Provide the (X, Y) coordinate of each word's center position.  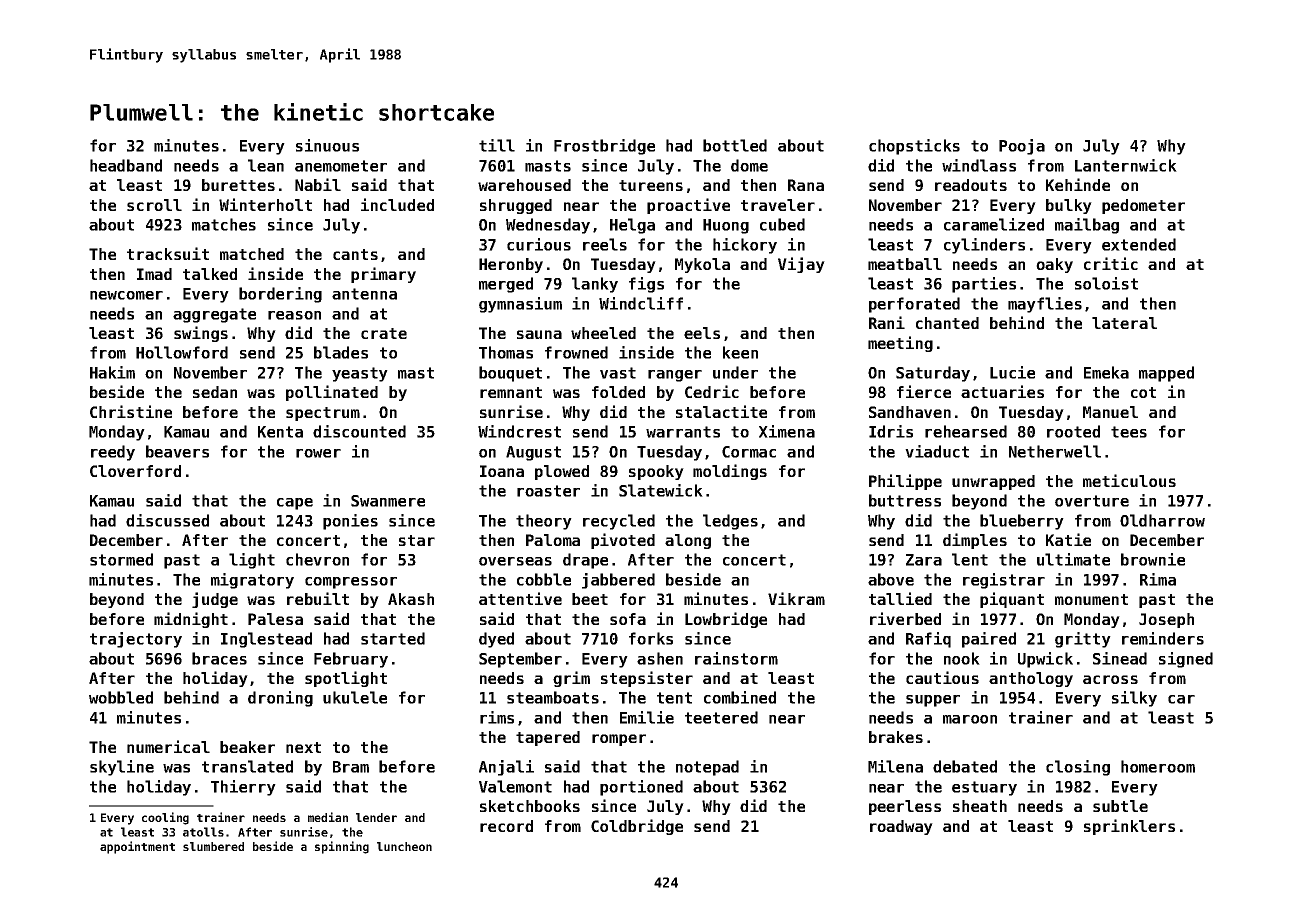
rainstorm (736, 658)
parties (984, 285)
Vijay (801, 265)
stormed (121, 559)
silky (1134, 699)
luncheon (404, 846)
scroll (154, 205)
